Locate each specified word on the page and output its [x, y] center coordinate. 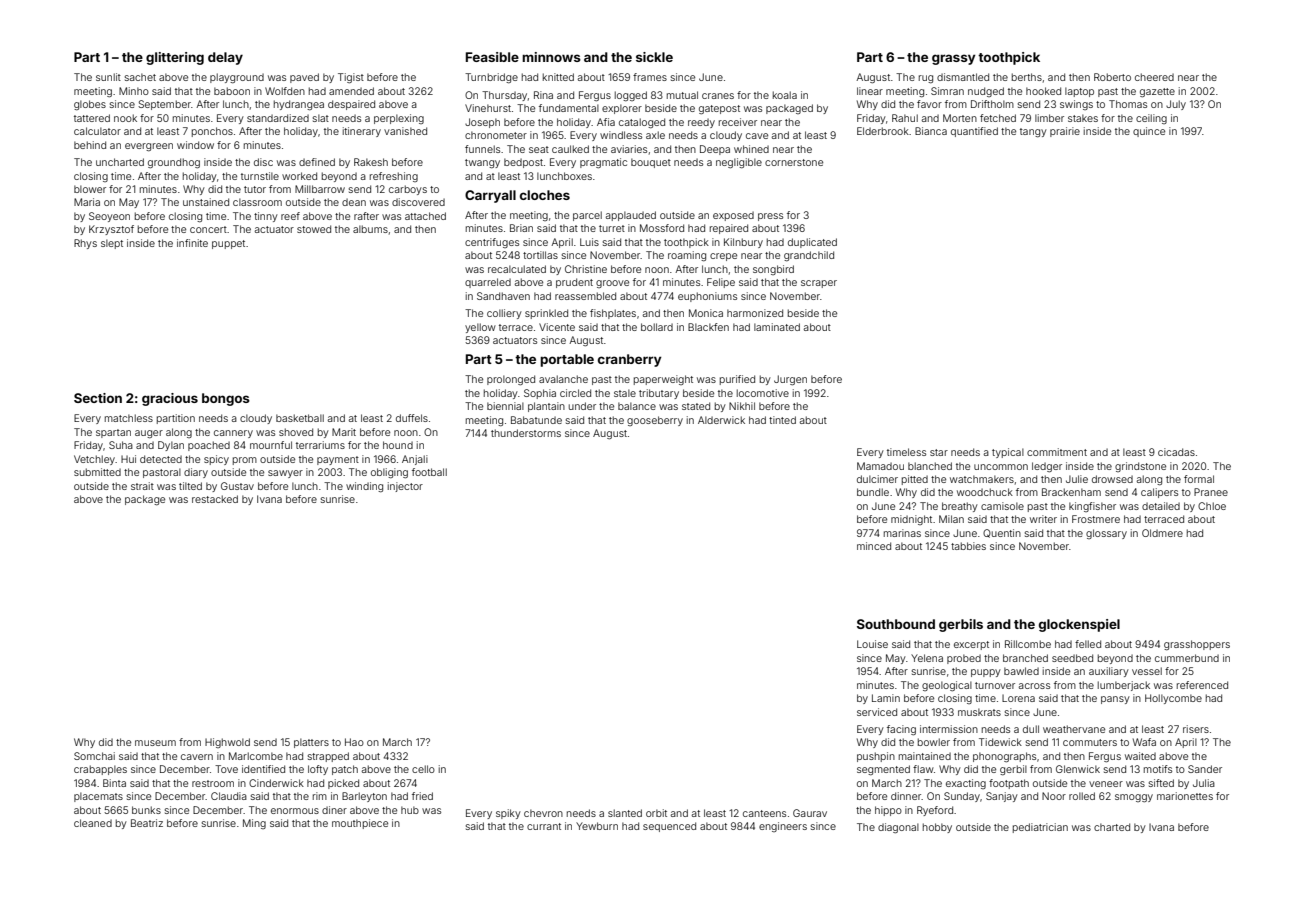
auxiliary [1109, 672]
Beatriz [147, 823]
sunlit [108, 77]
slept [112, 244]
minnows [551, 57]
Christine [586, 269]
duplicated [812, 243]
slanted [625, 813]
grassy [954, 59]
